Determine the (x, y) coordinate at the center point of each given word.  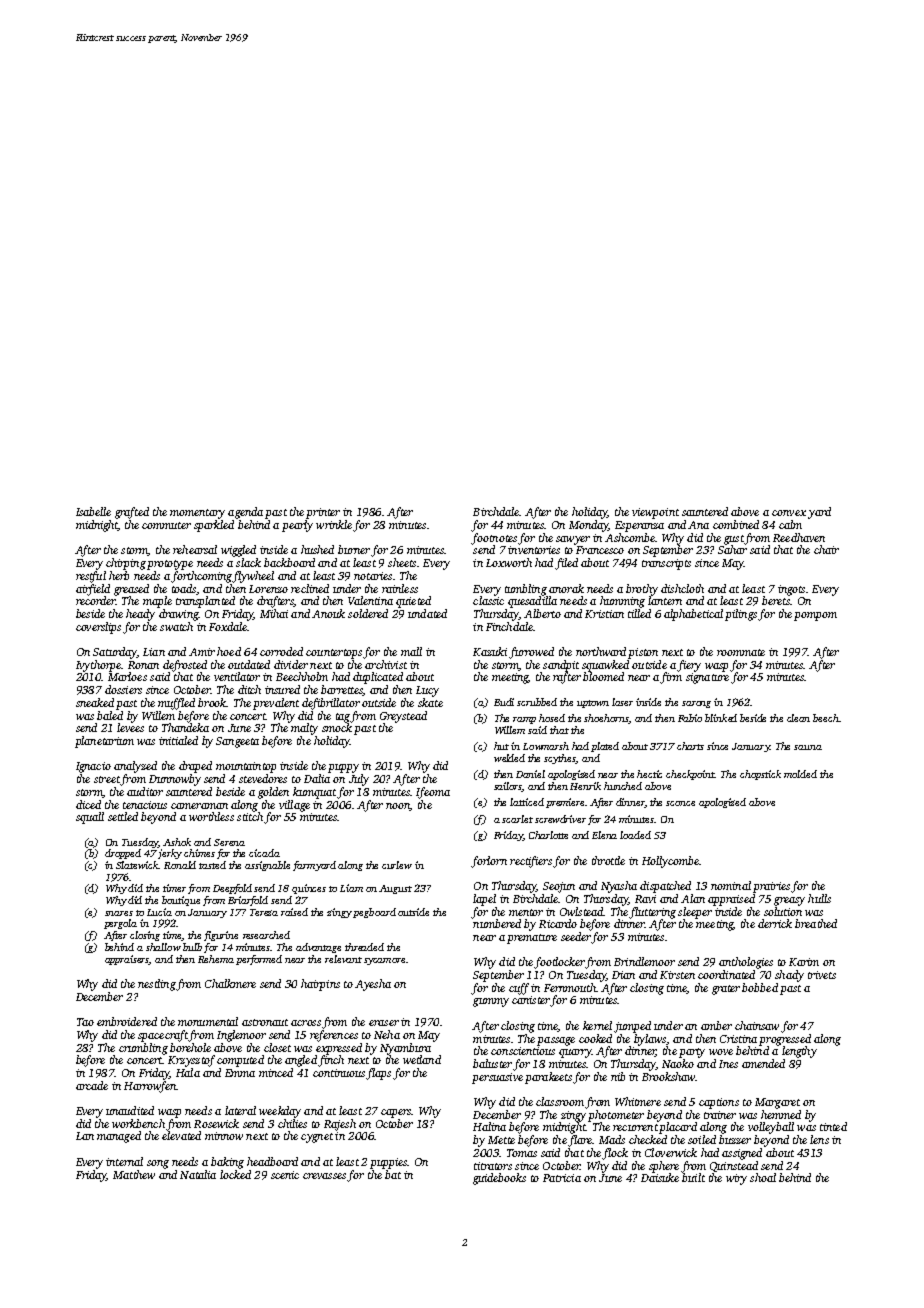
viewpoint (655, 513)
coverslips (98, 628)
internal (124, 1161)
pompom (815, 616)
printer (323, 513)
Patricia (562, 1178)
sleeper (695, 913)
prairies (771, 887)
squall (90, 818)
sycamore (384, 961)
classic (488, 600)
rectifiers (531, 862)
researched (266, 935)
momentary (197, 514)
